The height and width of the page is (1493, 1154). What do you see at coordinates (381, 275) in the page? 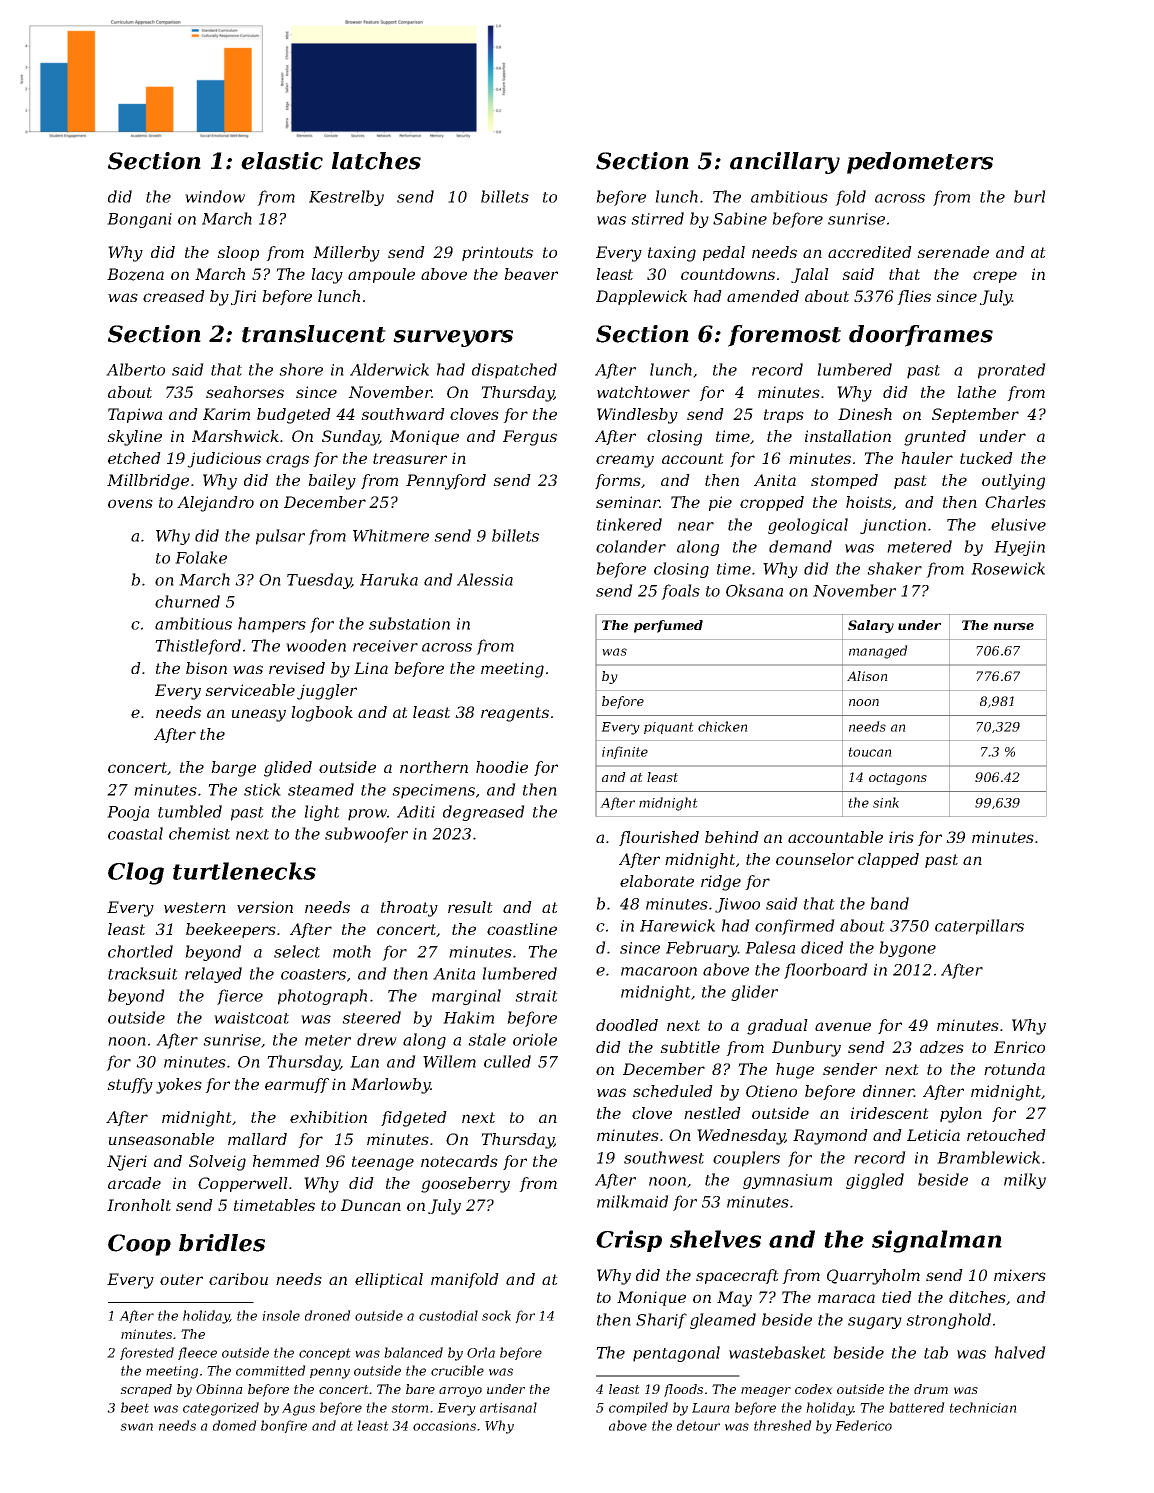
I see `ampoule` at bounding box center [381, 275].
